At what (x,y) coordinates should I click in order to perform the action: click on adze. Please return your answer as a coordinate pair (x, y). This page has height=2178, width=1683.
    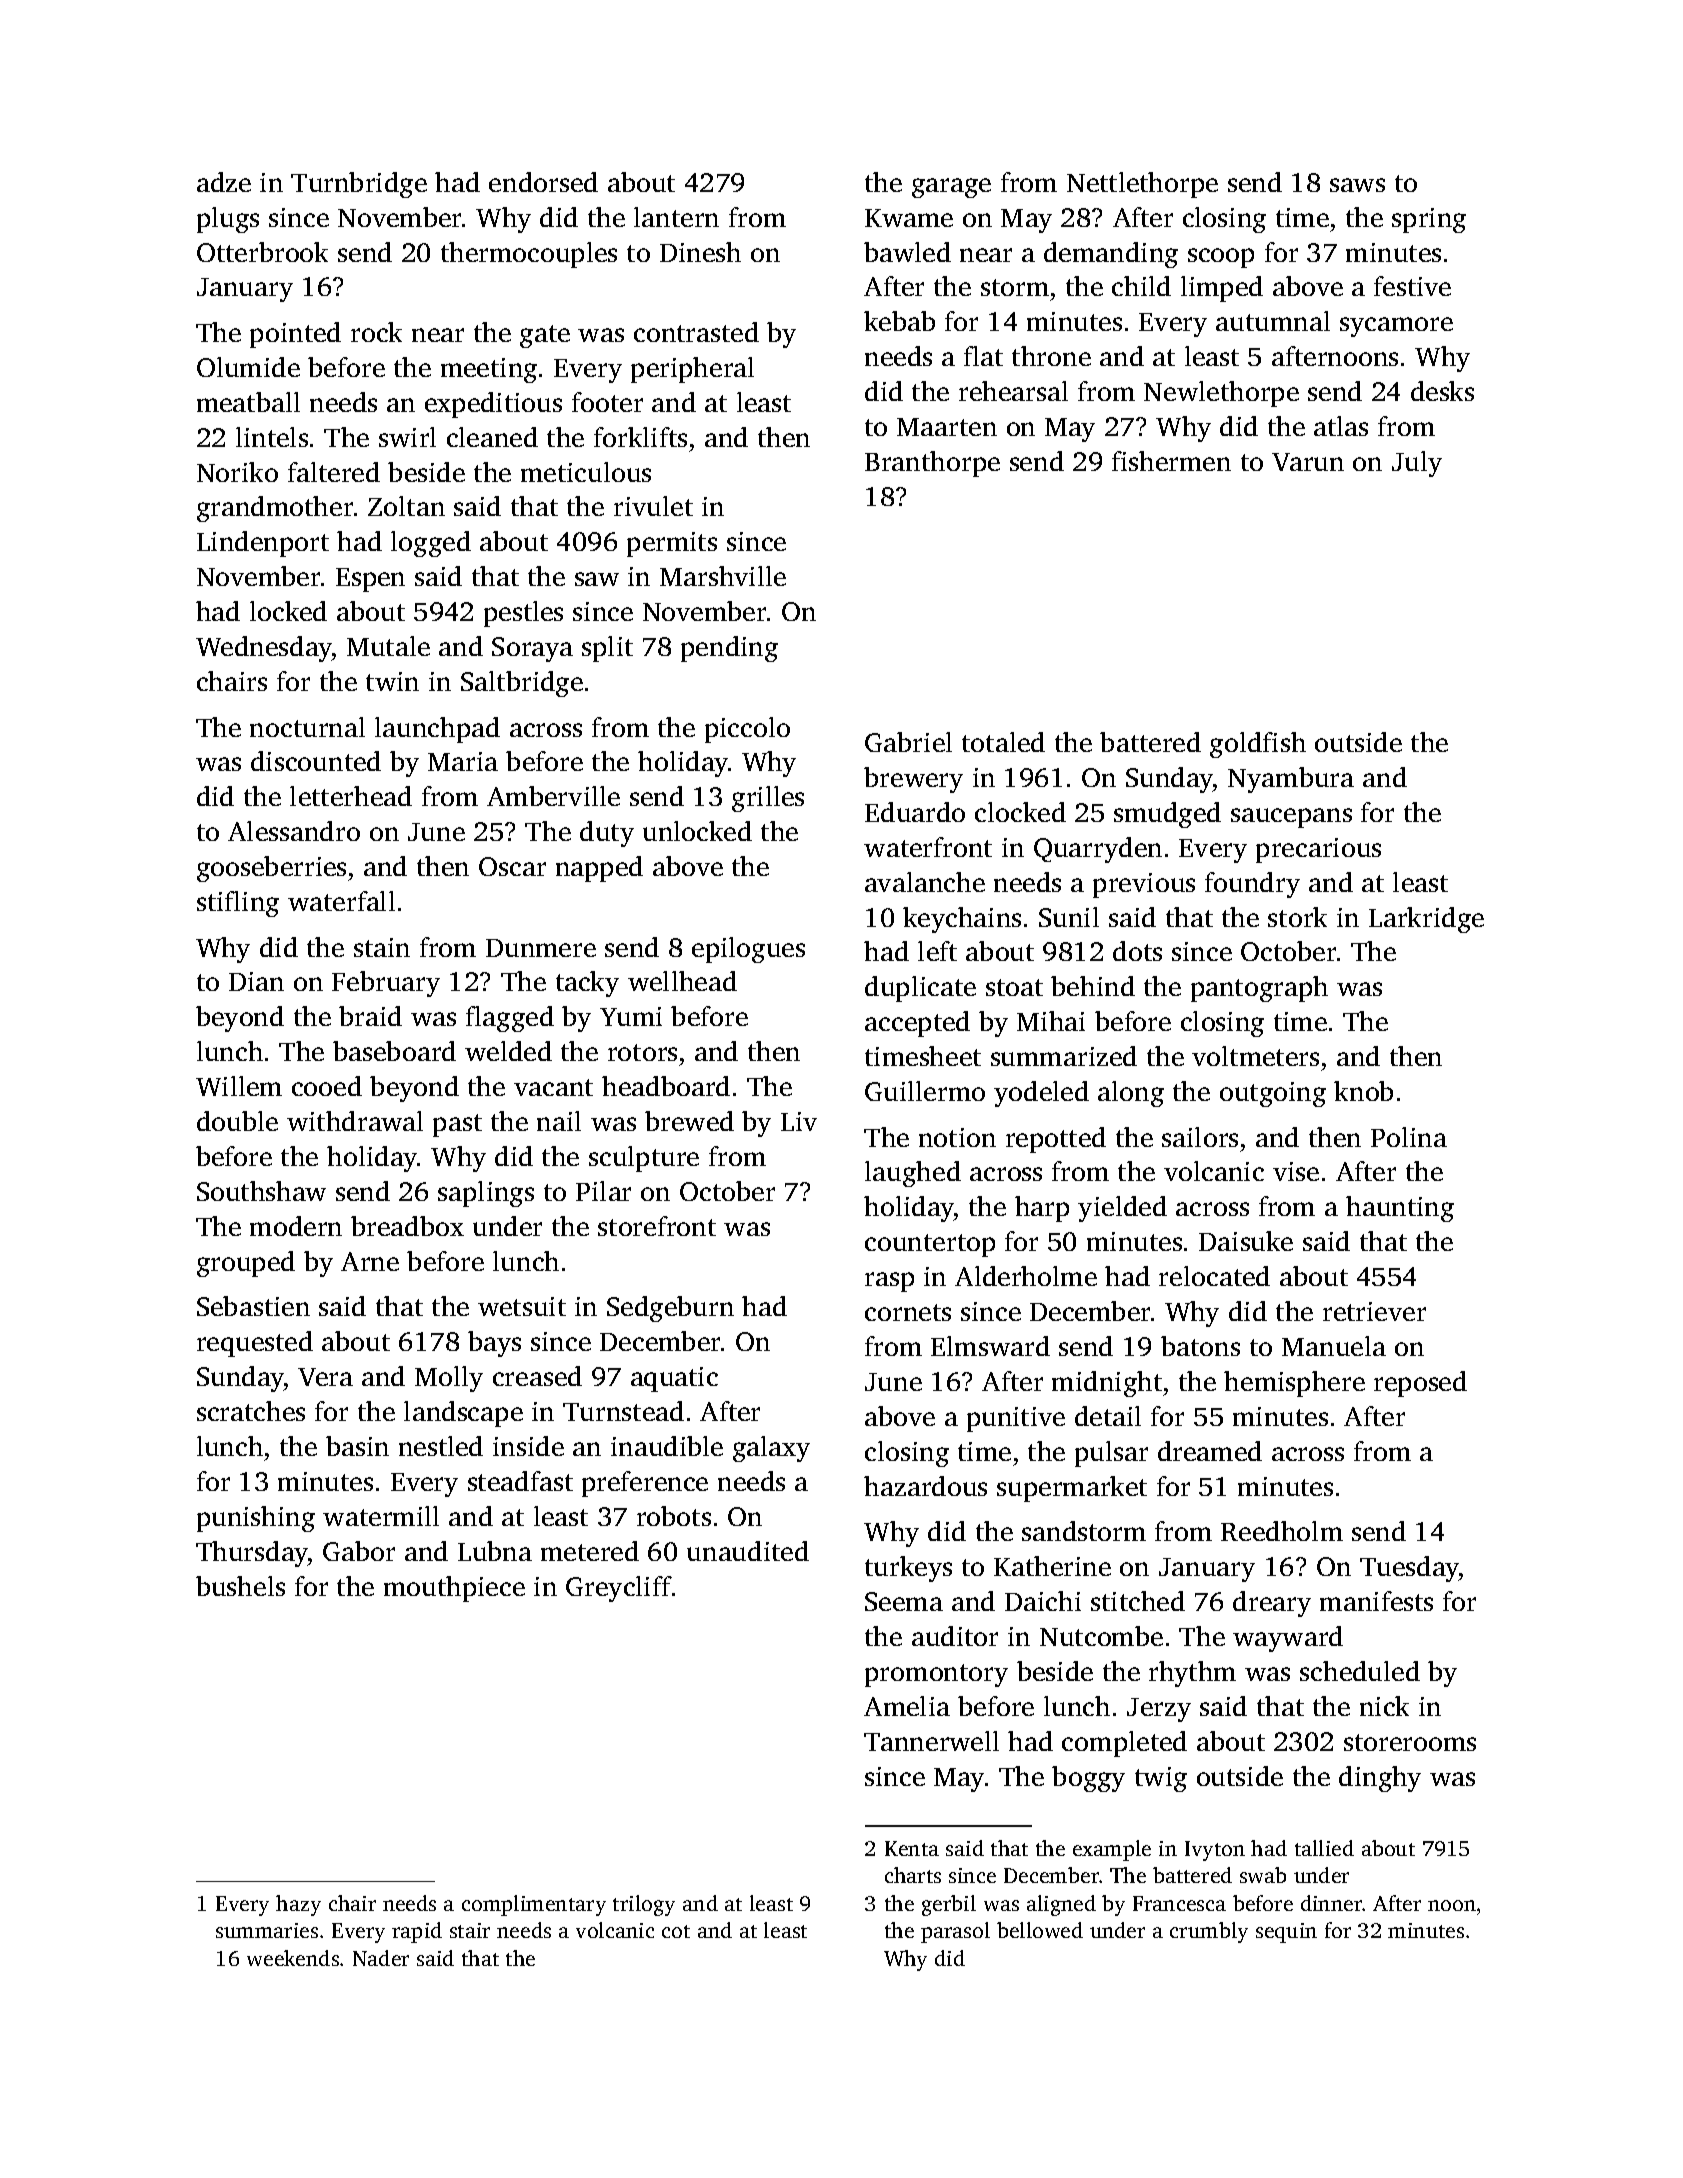
    Looking at the image, I should click on (224, 182).
